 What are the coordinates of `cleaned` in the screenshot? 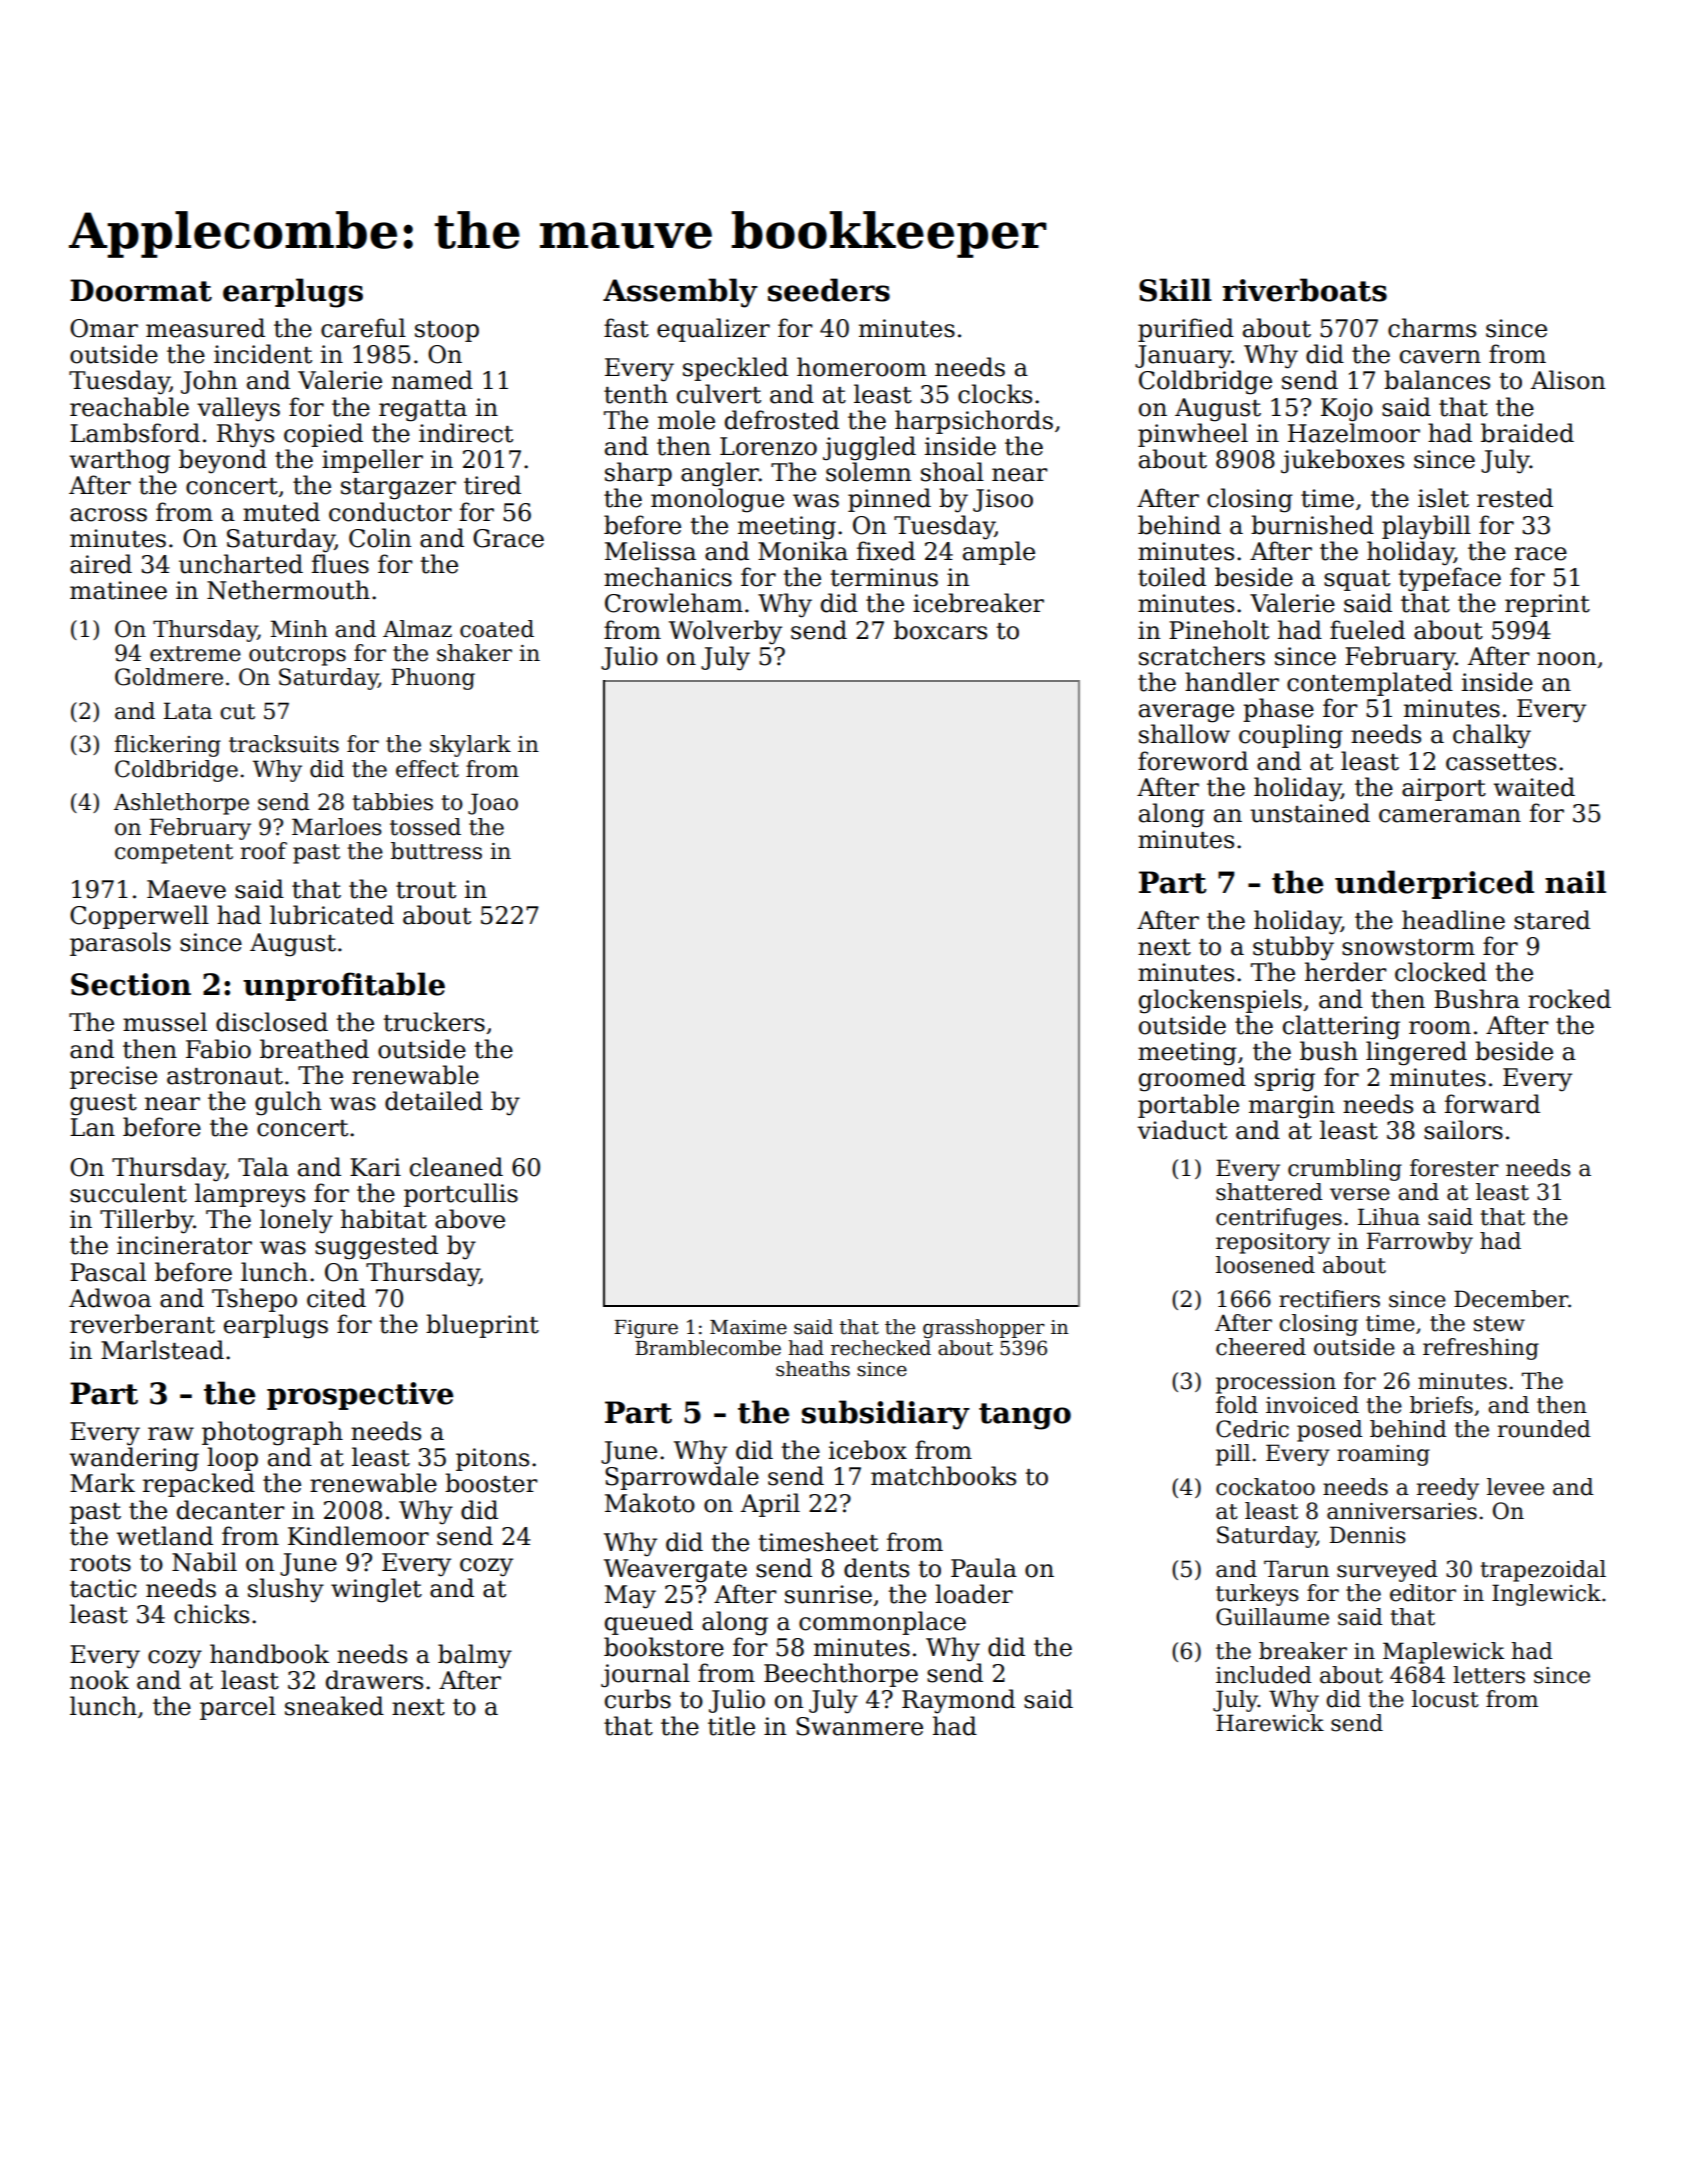 It's located at (456, 1167).
